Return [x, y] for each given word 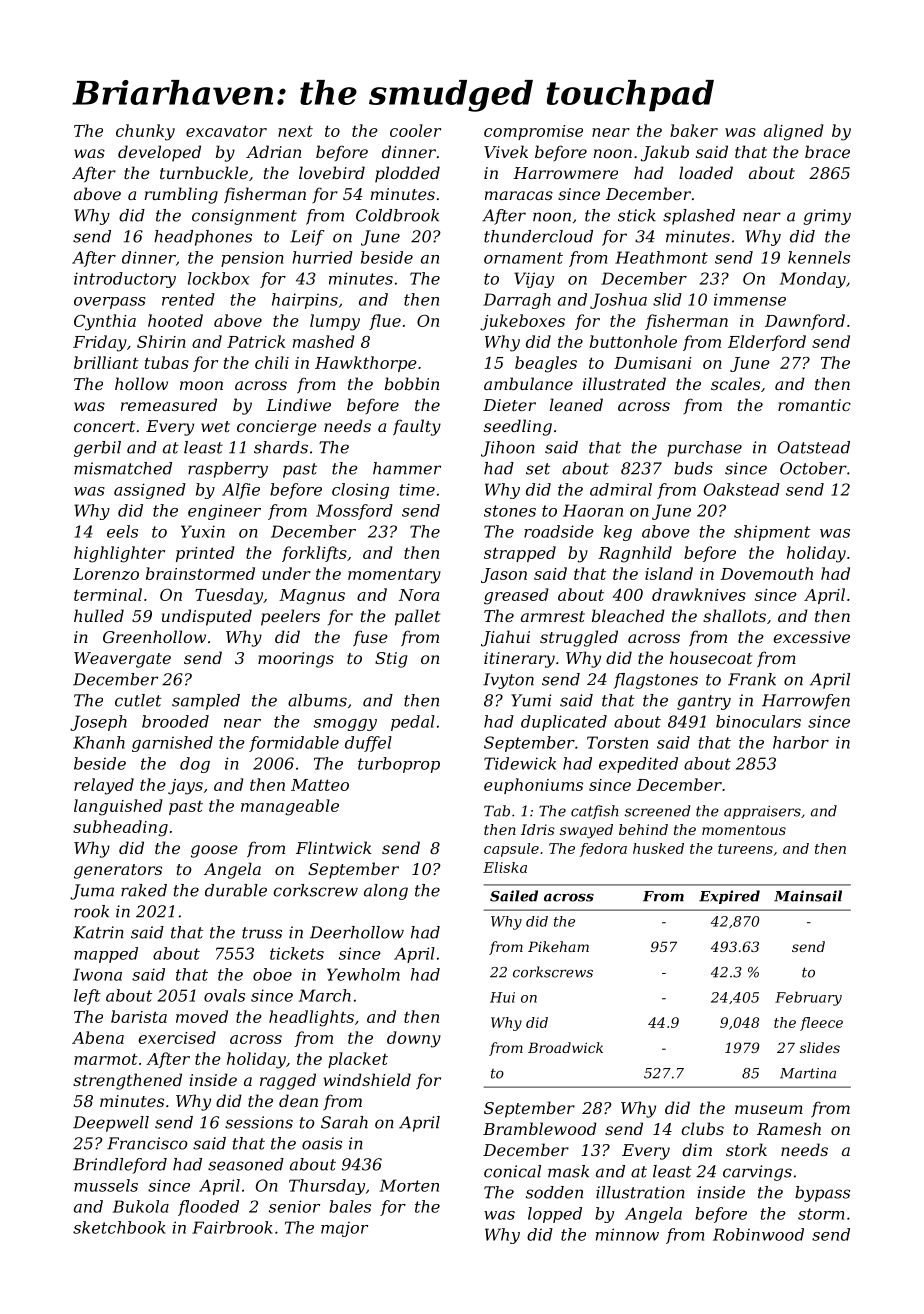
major [344, 1229]
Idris [538, 829]
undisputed [207, 617]
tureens [745, 849]
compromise [533, 132]
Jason [504, 575]
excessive [811, 637]
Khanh [99, 742]
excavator [226, 131]
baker [694, 130]
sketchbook [119, 1227]
